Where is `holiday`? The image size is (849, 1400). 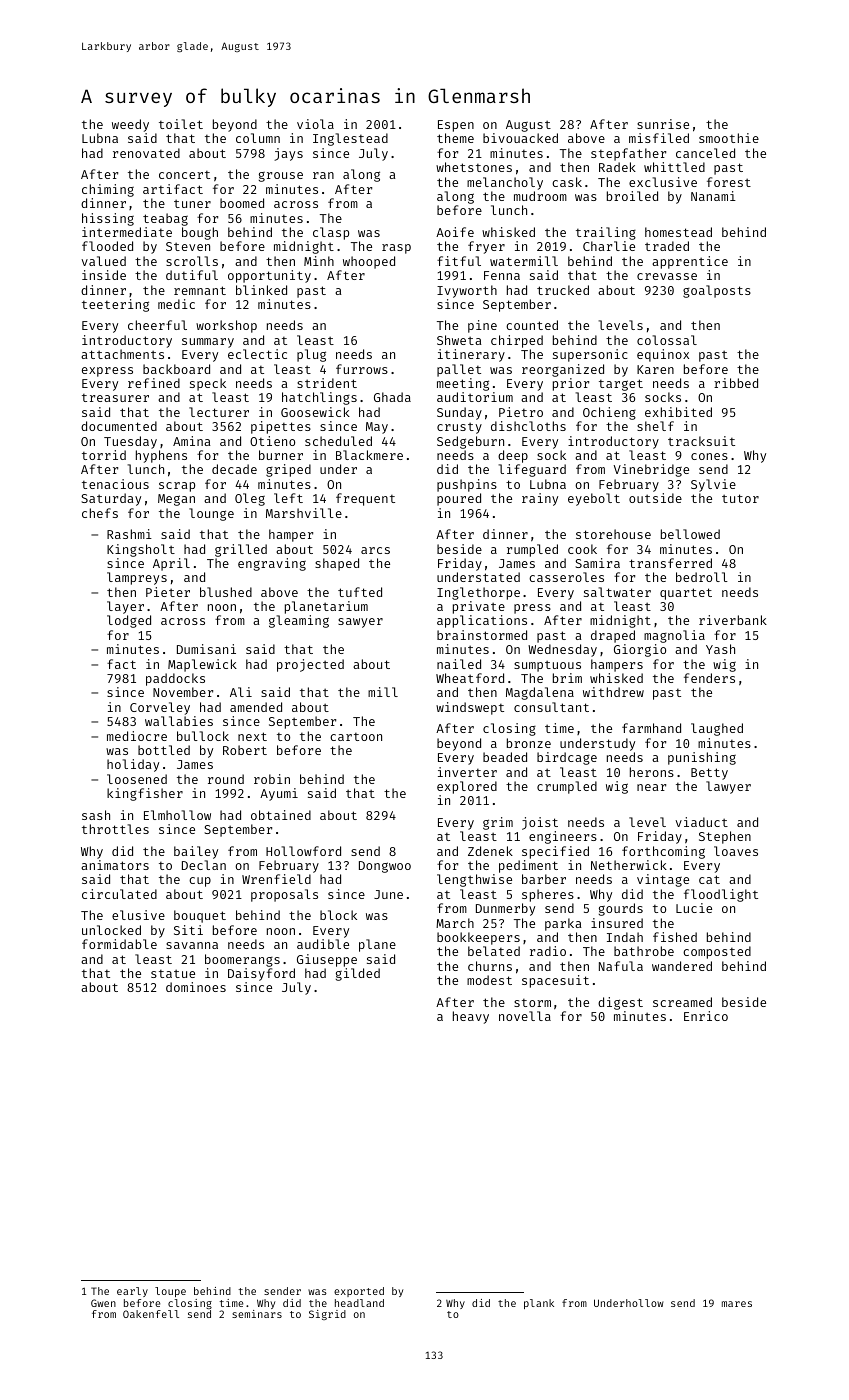
holiday is located at coordinates (133, 765).
